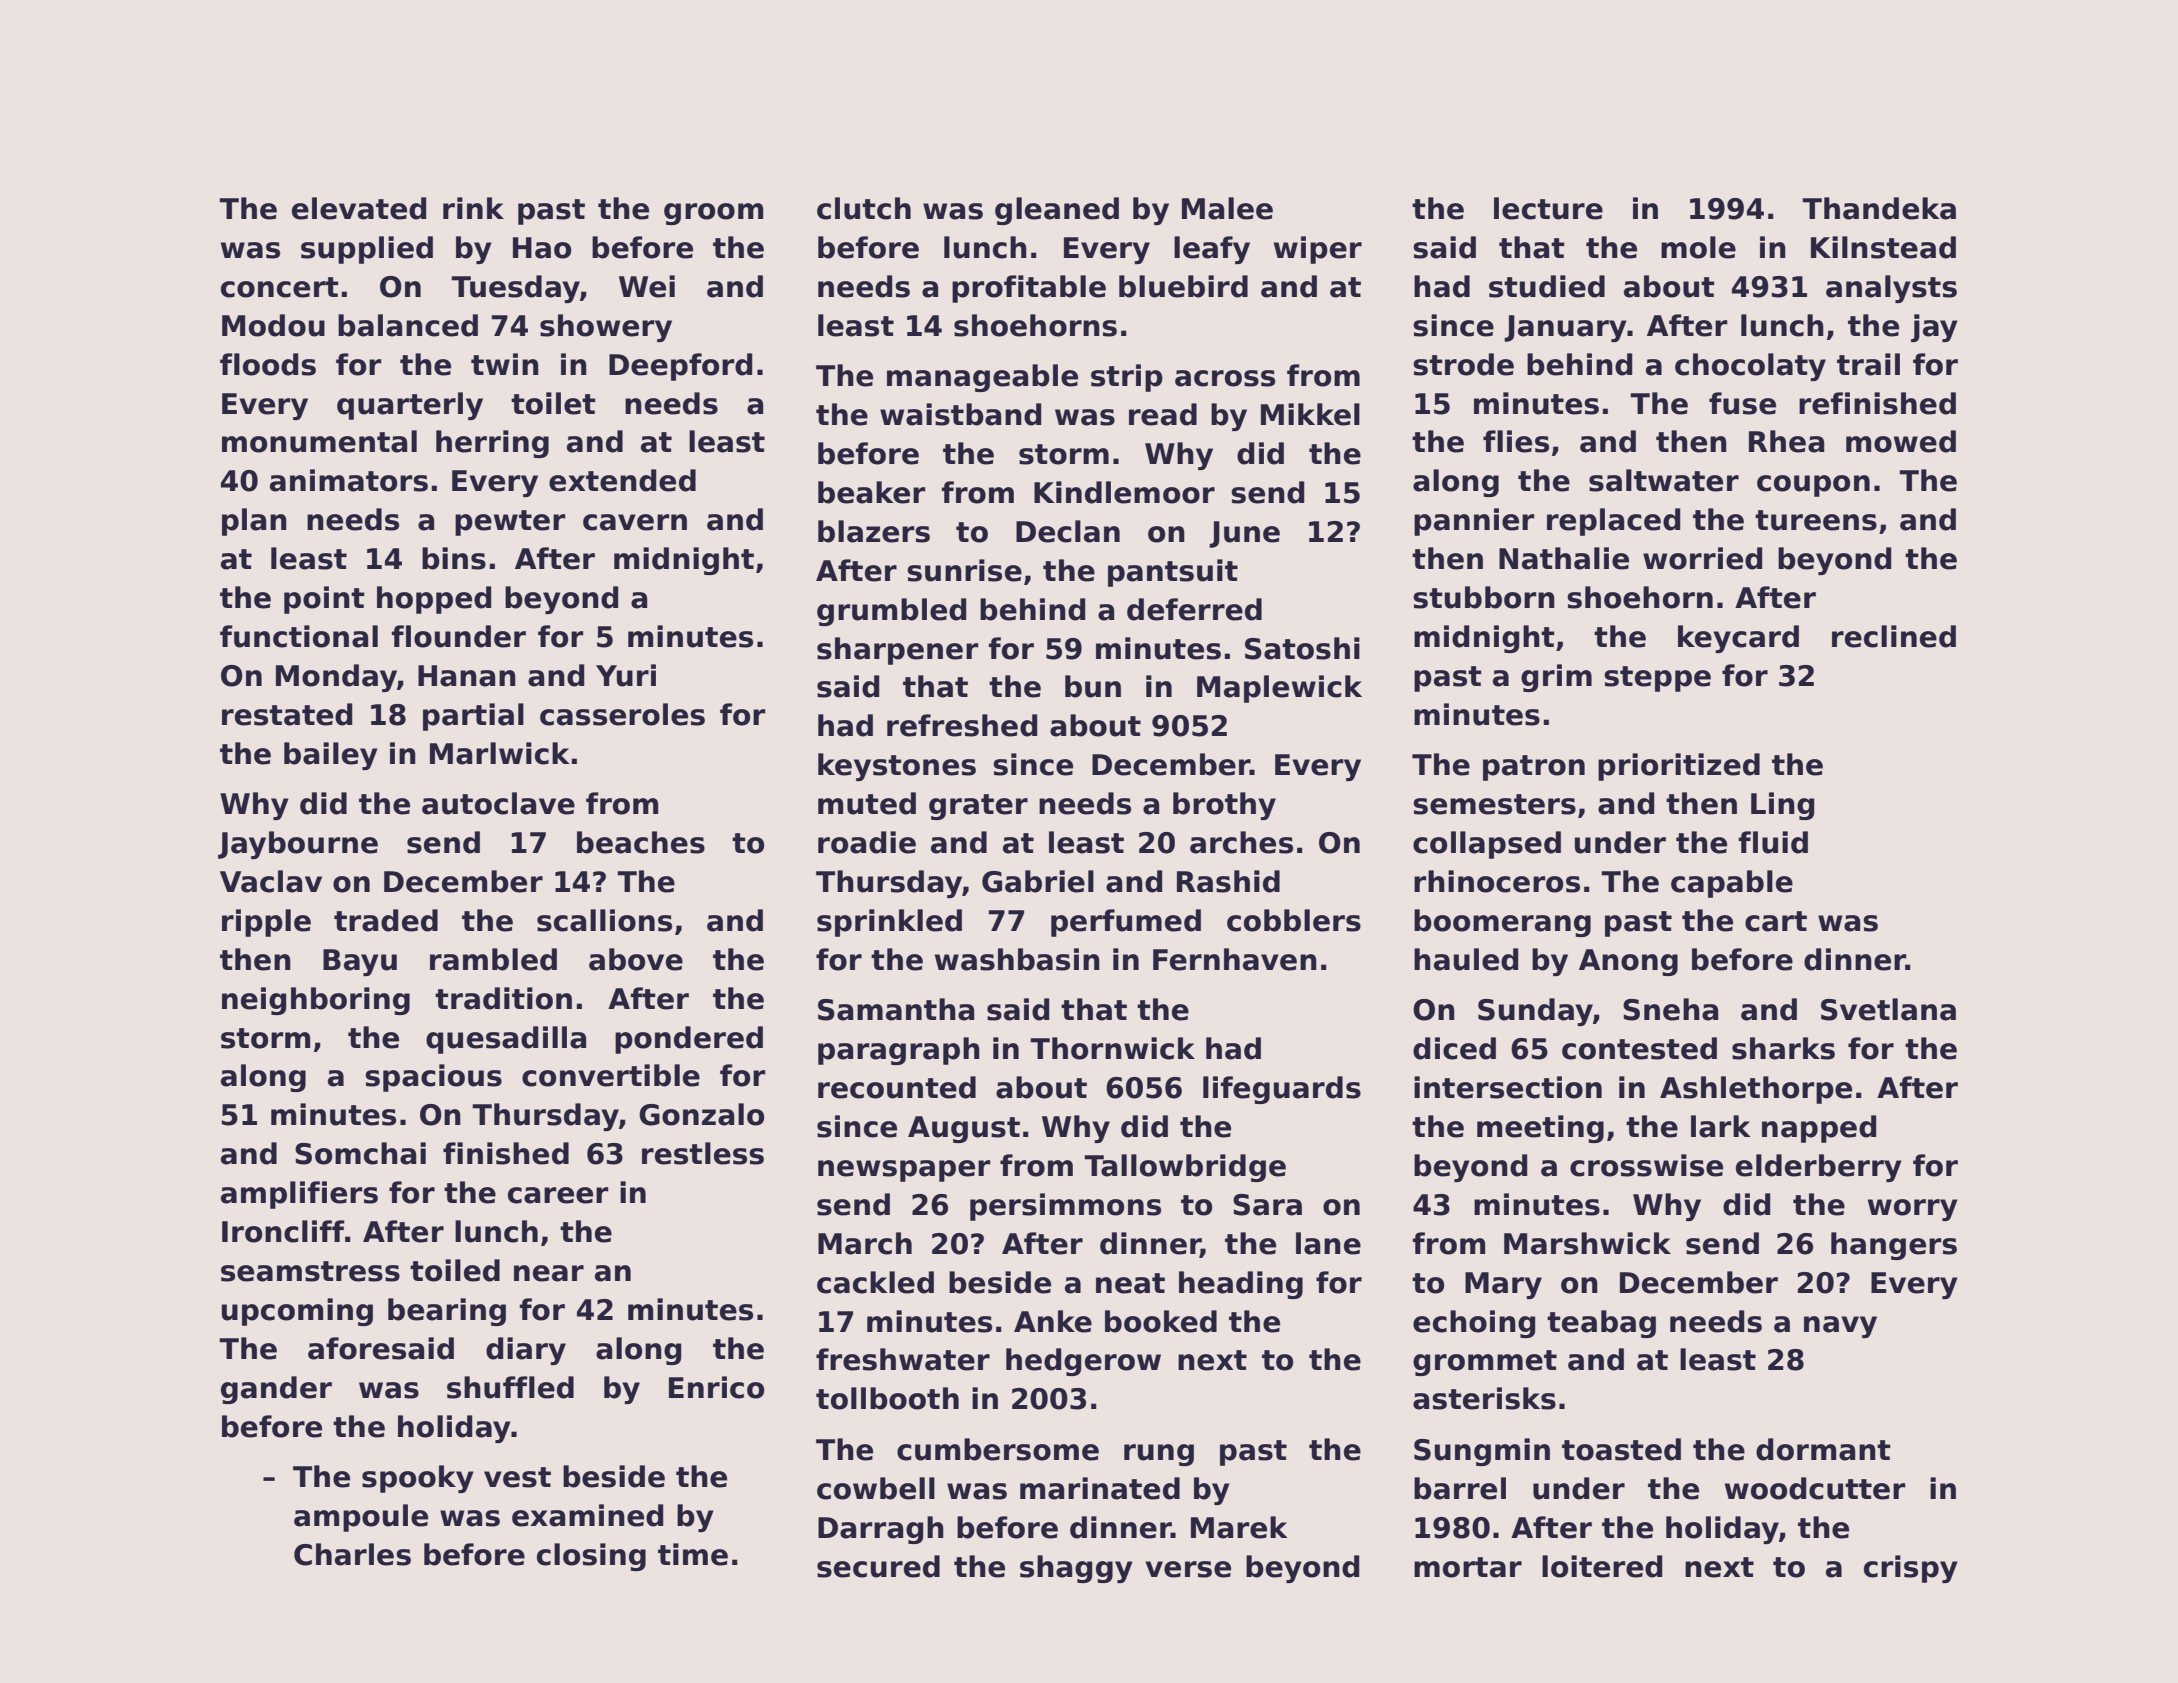 The width and height of the screenshot is (2178, 1683). I want to click on clutch, so click(864, 208).
